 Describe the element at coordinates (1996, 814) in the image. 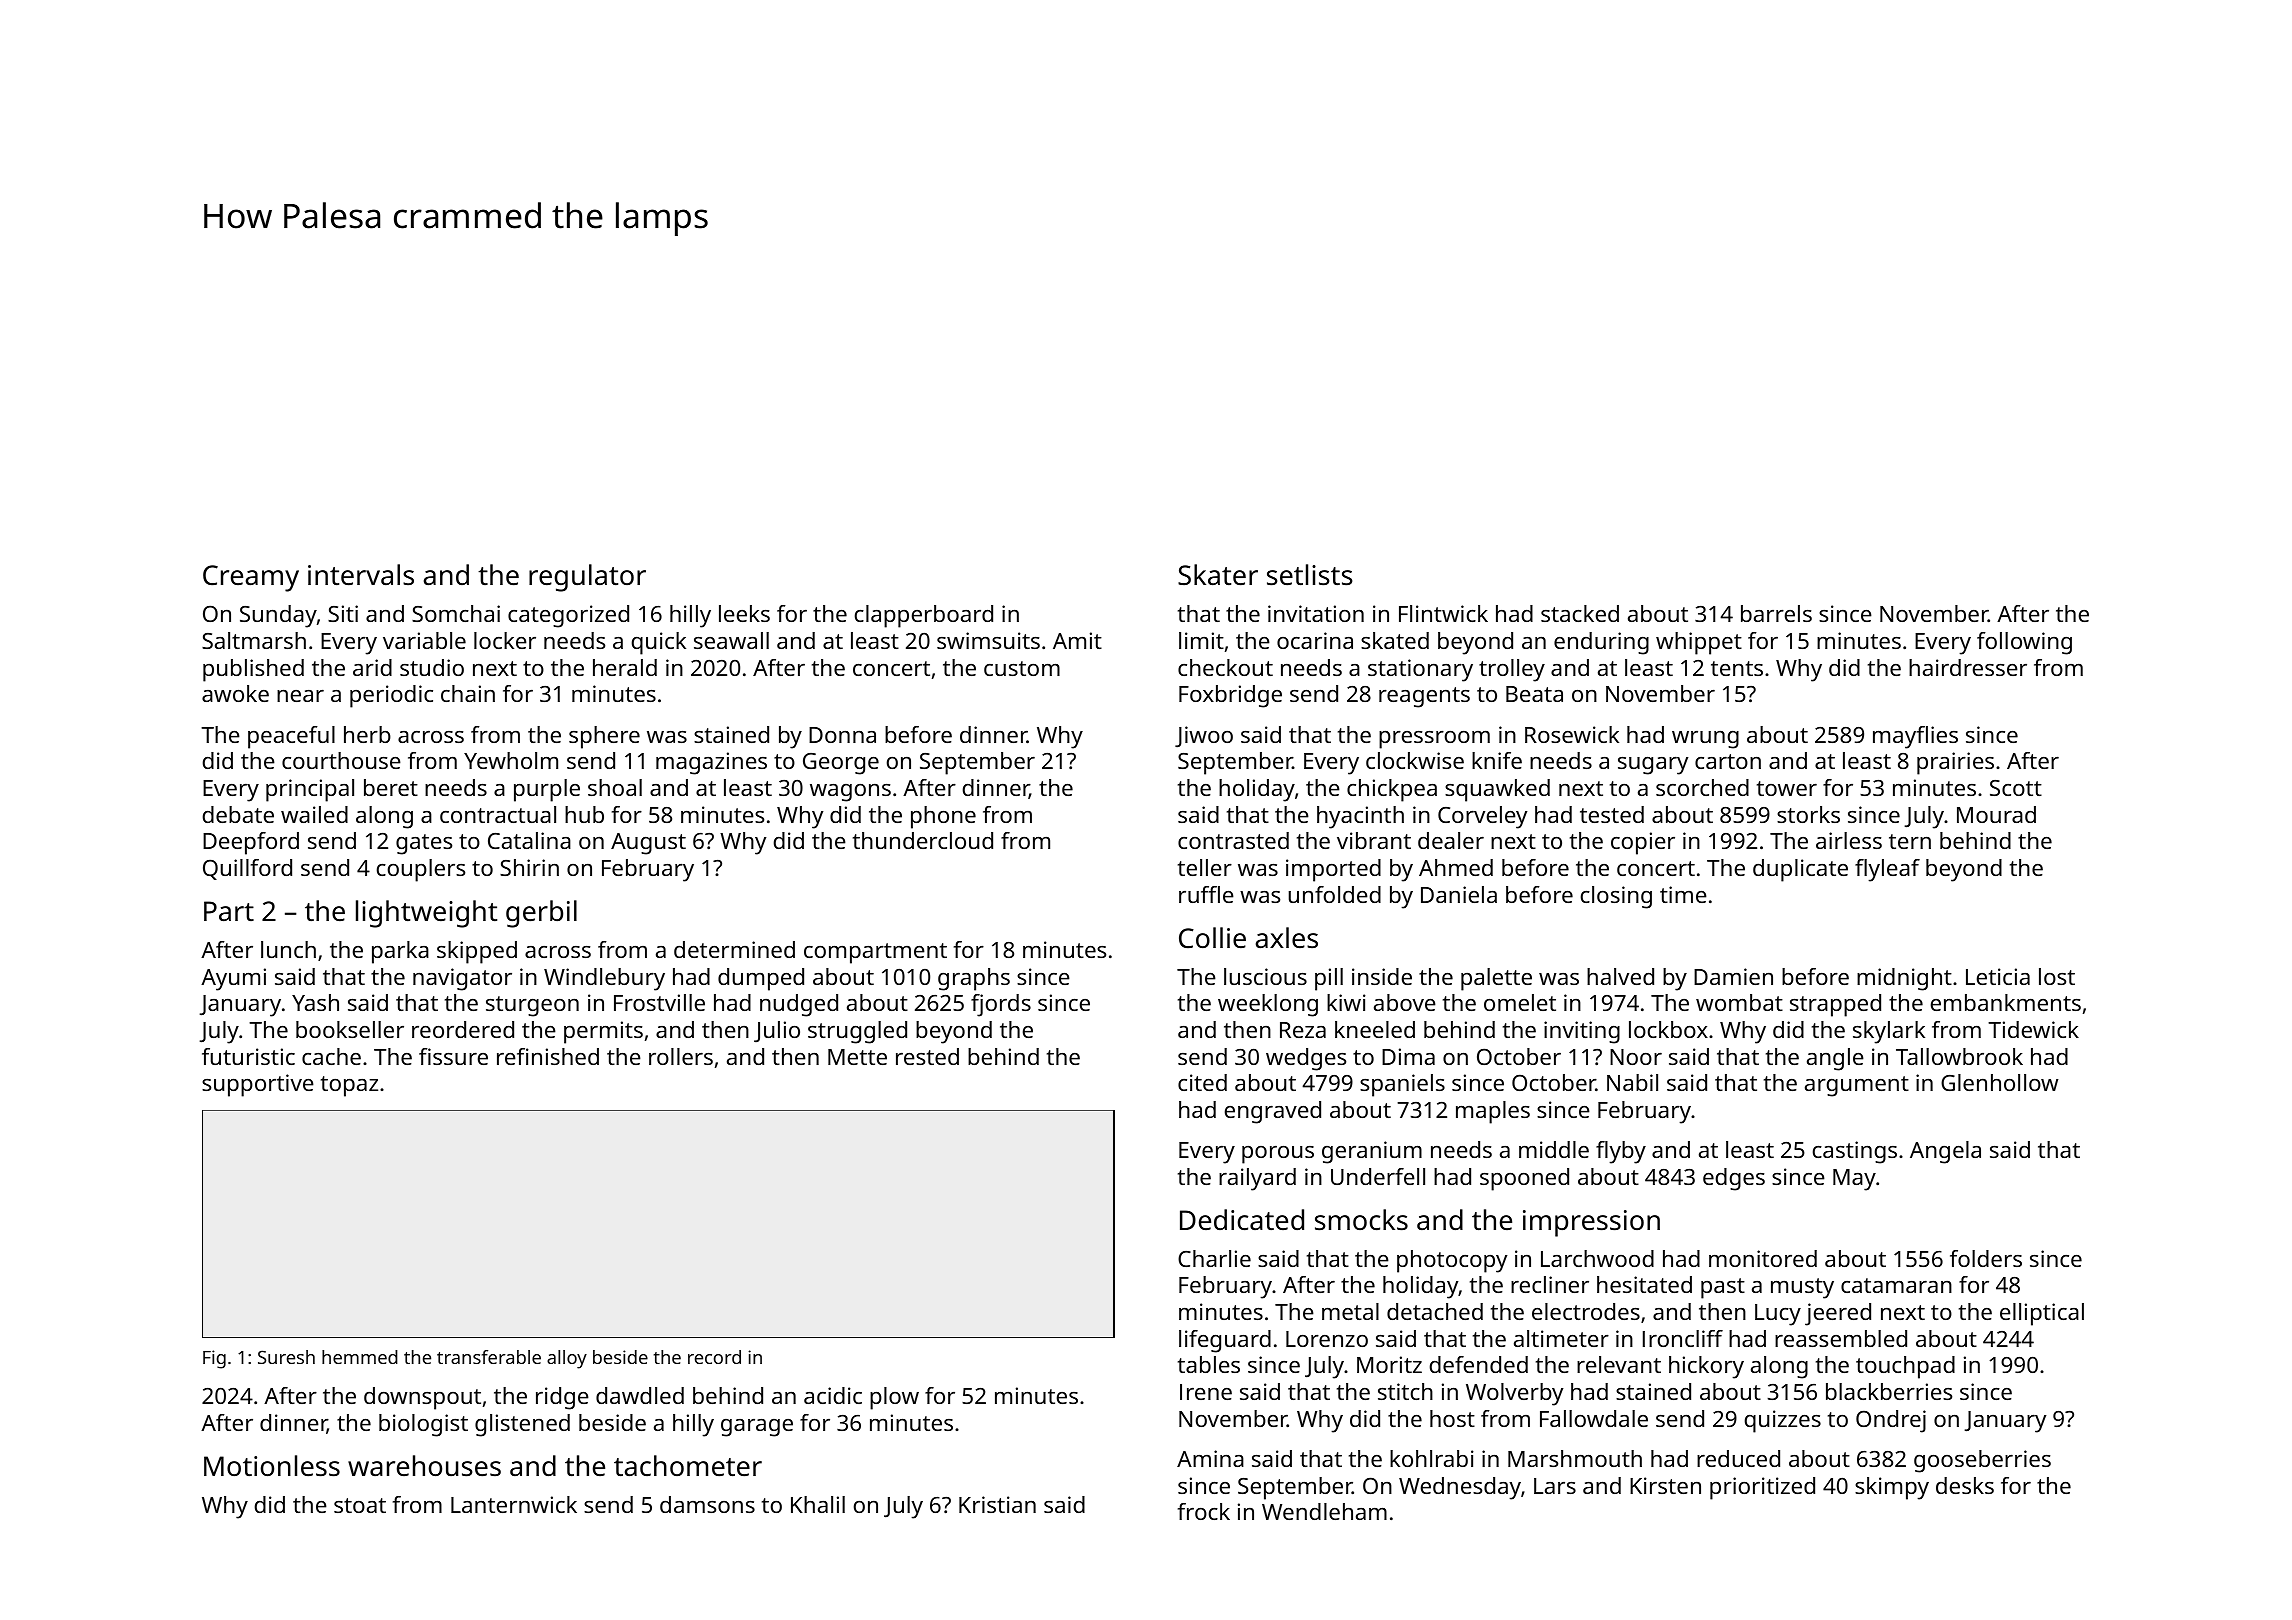

I see `Mourad` at that location.
